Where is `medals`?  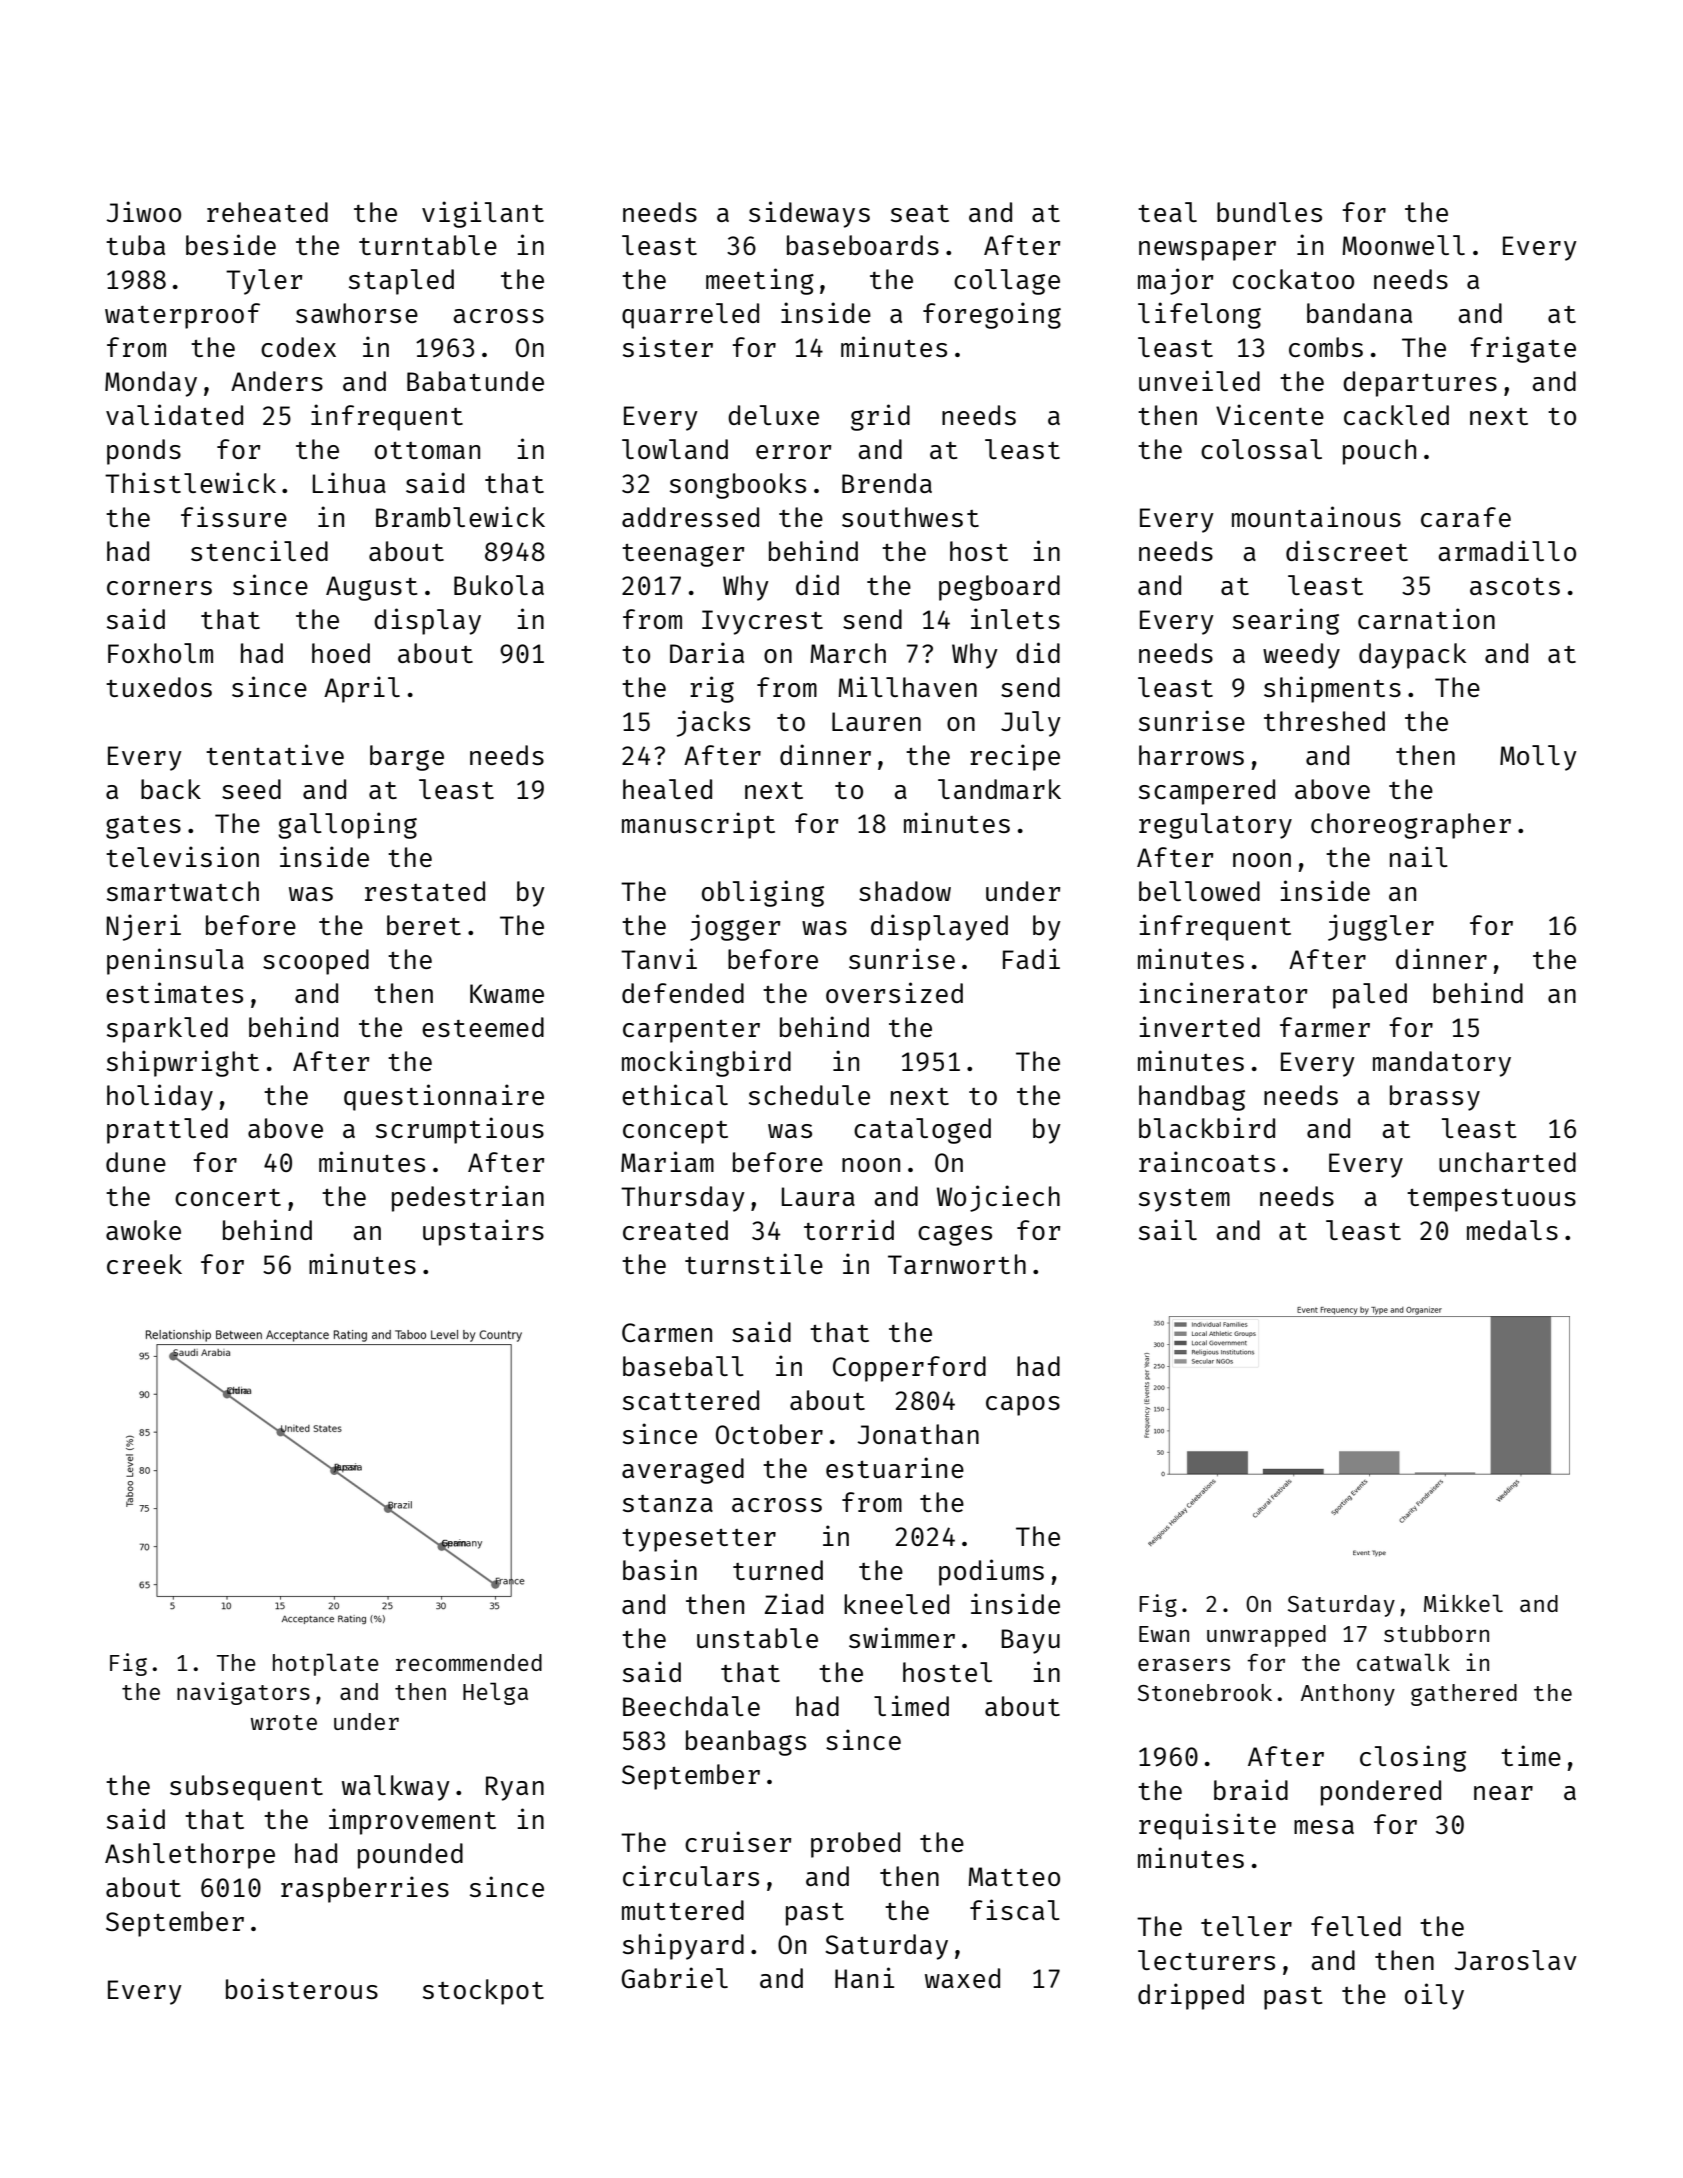 medals is located at coordinates (1512, 1230).
